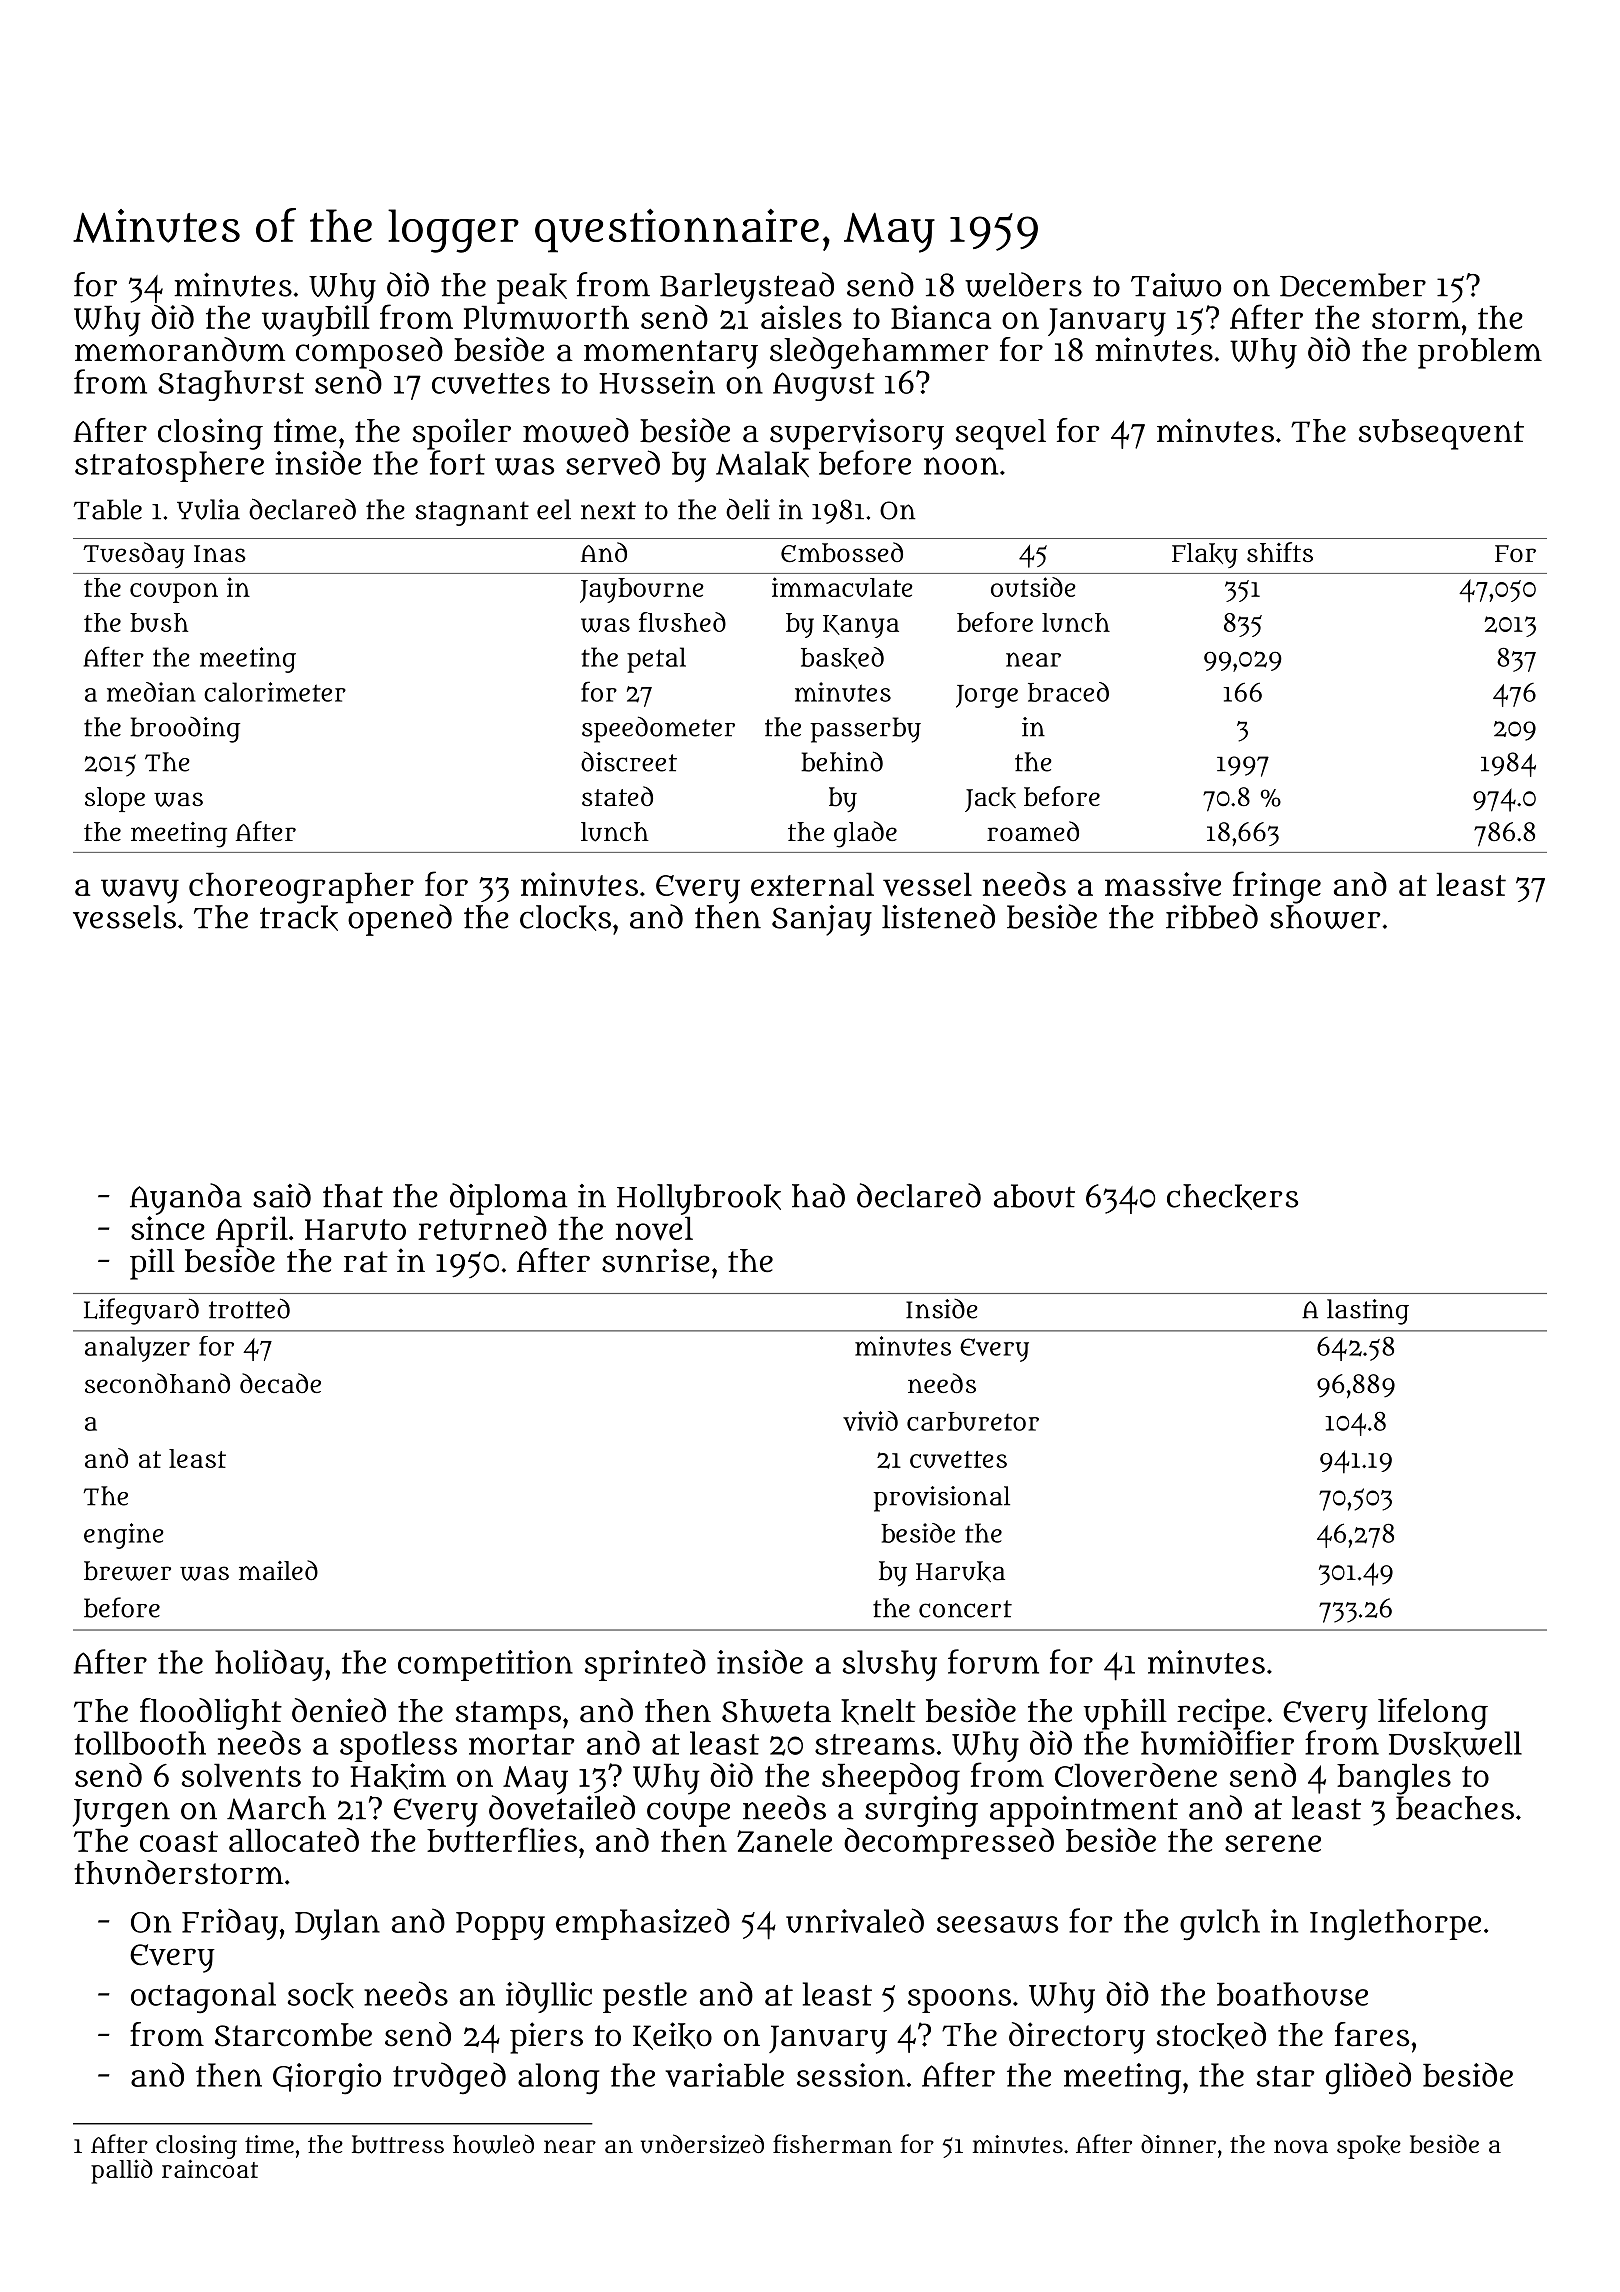 Image resolution: width=1620 pixels, height=2292 pixels. I want to click on pallid, so click(122, 2171).
